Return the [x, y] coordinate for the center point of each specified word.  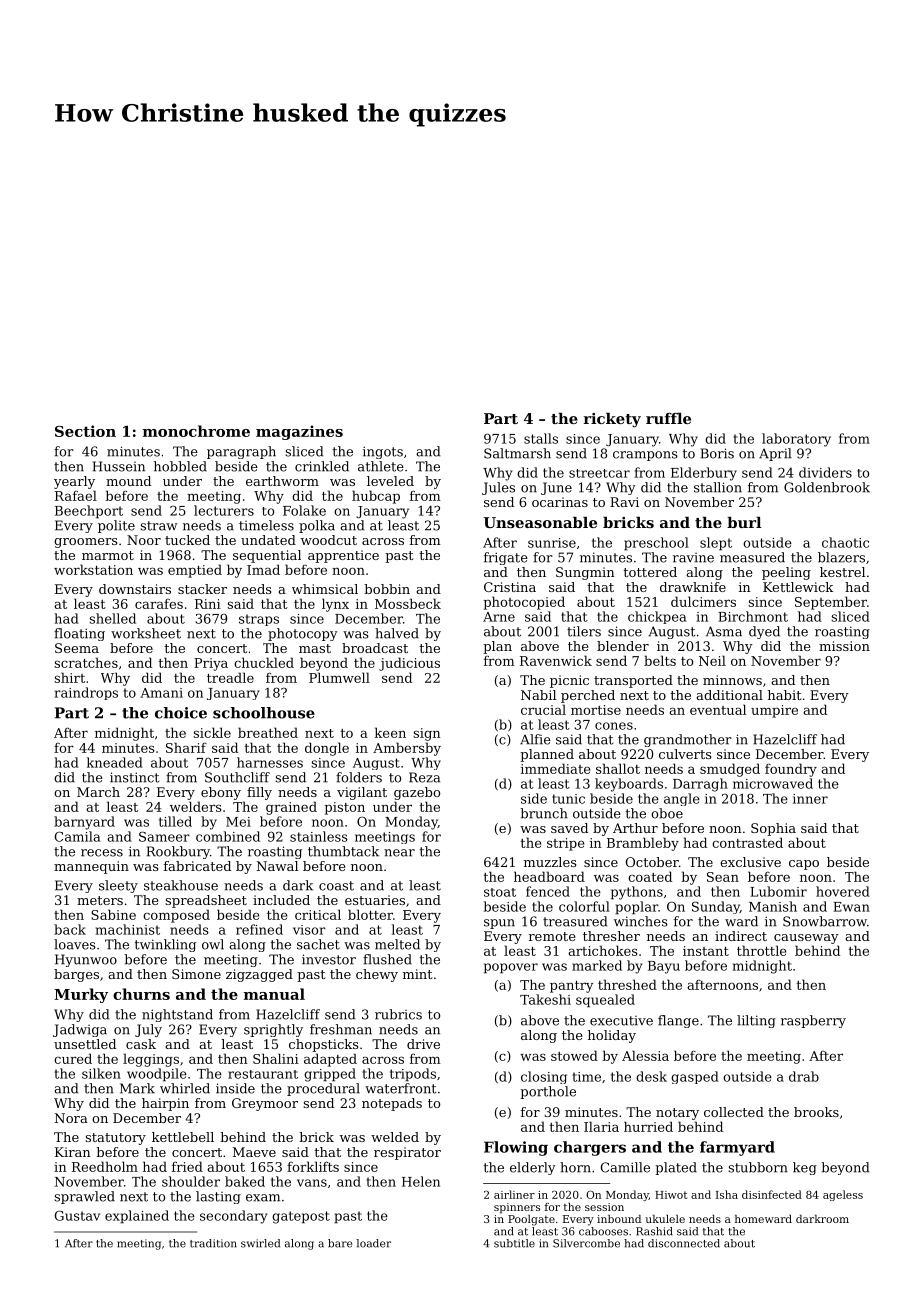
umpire [774, 711]
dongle [327, 749]
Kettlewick [798, 587]
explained [137, 1217]
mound [128, 481]
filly [259, 793]
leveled [390, 481]
